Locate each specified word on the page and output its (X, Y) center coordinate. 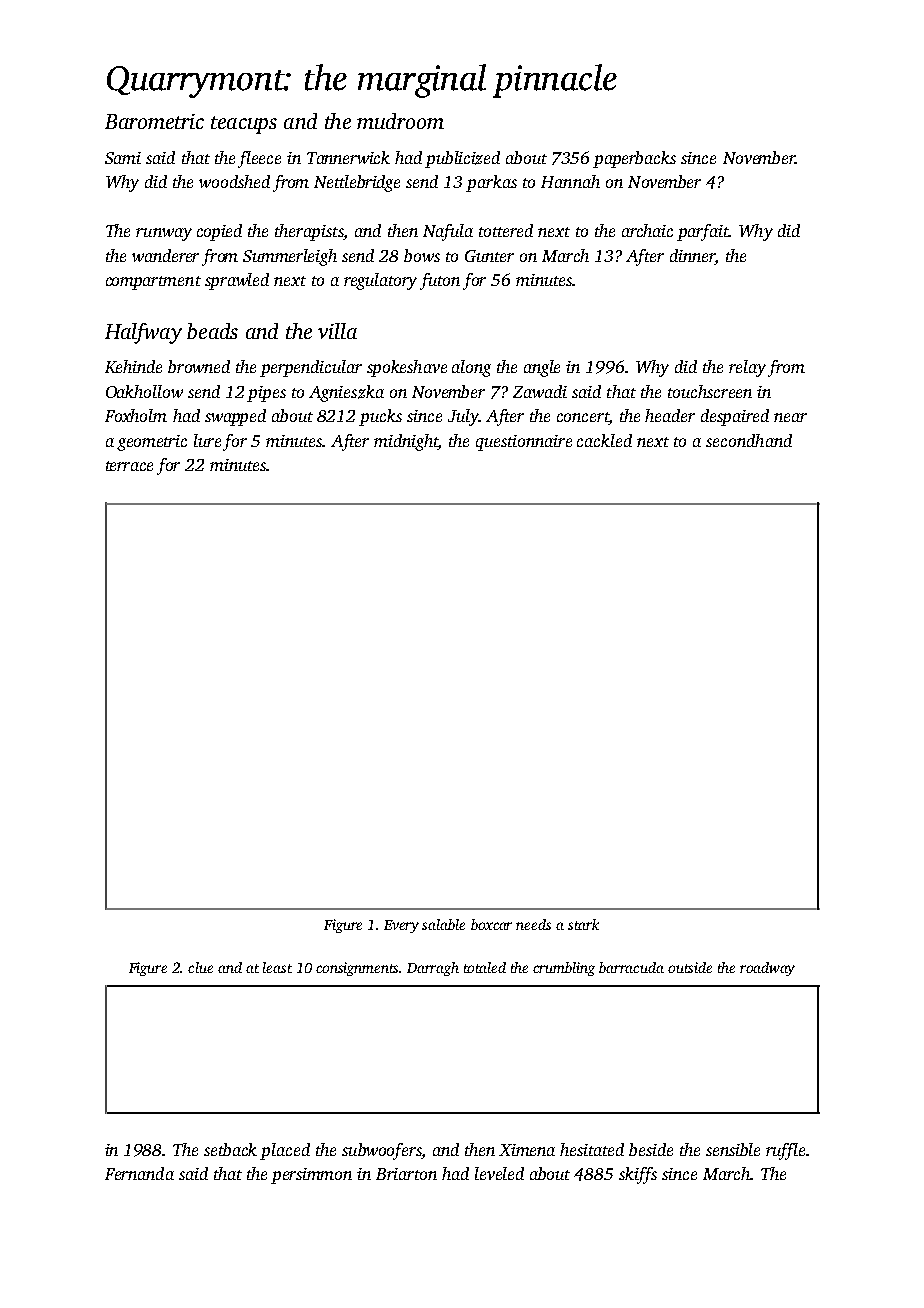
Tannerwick (348, 157)
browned (199, 366)
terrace (129, 466)
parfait (703, 232)
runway (164, 234)
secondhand (749, 440)
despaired (735, 417)
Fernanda (139, 1173)
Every (401, 926)
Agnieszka (346, 393)
